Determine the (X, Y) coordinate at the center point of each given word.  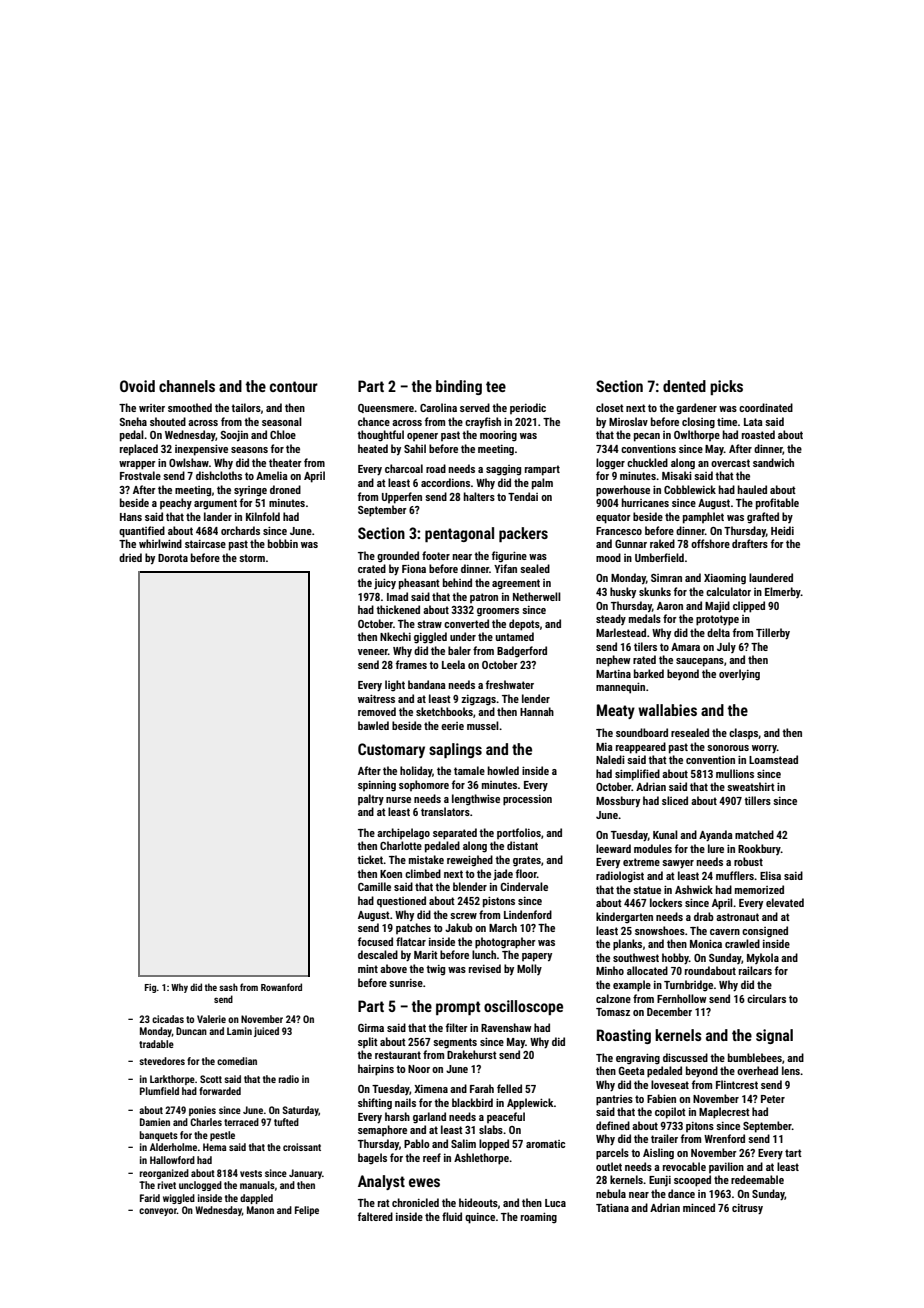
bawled (373, 725)
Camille (374, 886)
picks (726, 387)
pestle (222, 1136)
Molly (529, 969)
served (475, 407)
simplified (637, 775)
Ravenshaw (506, 1027)
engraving (638, 1059)
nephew (613, 661)
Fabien (661, 1098)
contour (294, 386)
